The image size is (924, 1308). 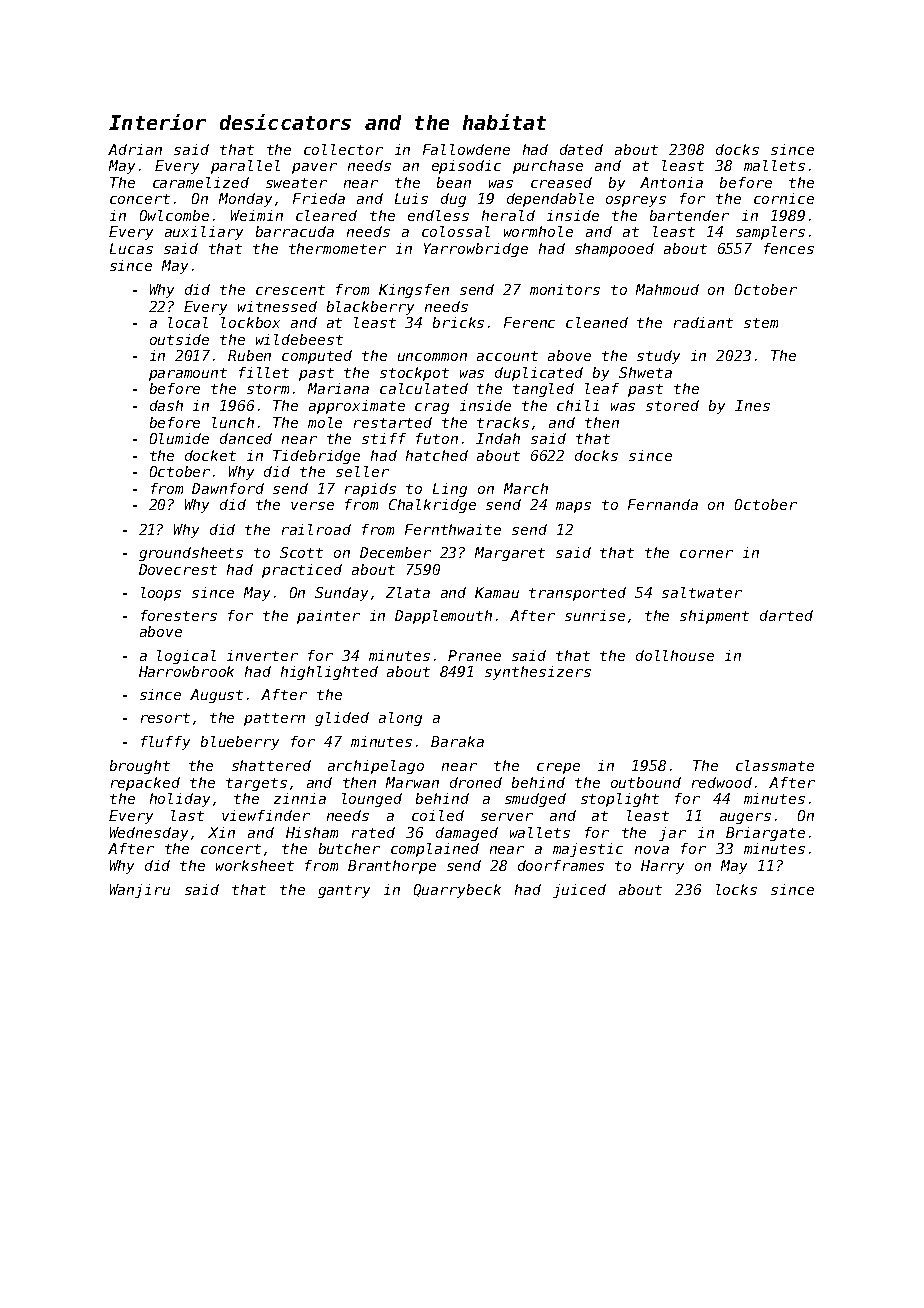 What do you see at coordinates (443, 617) in the screenshot?
I see `Dapplemouth` at bounding box center [443, 617].
